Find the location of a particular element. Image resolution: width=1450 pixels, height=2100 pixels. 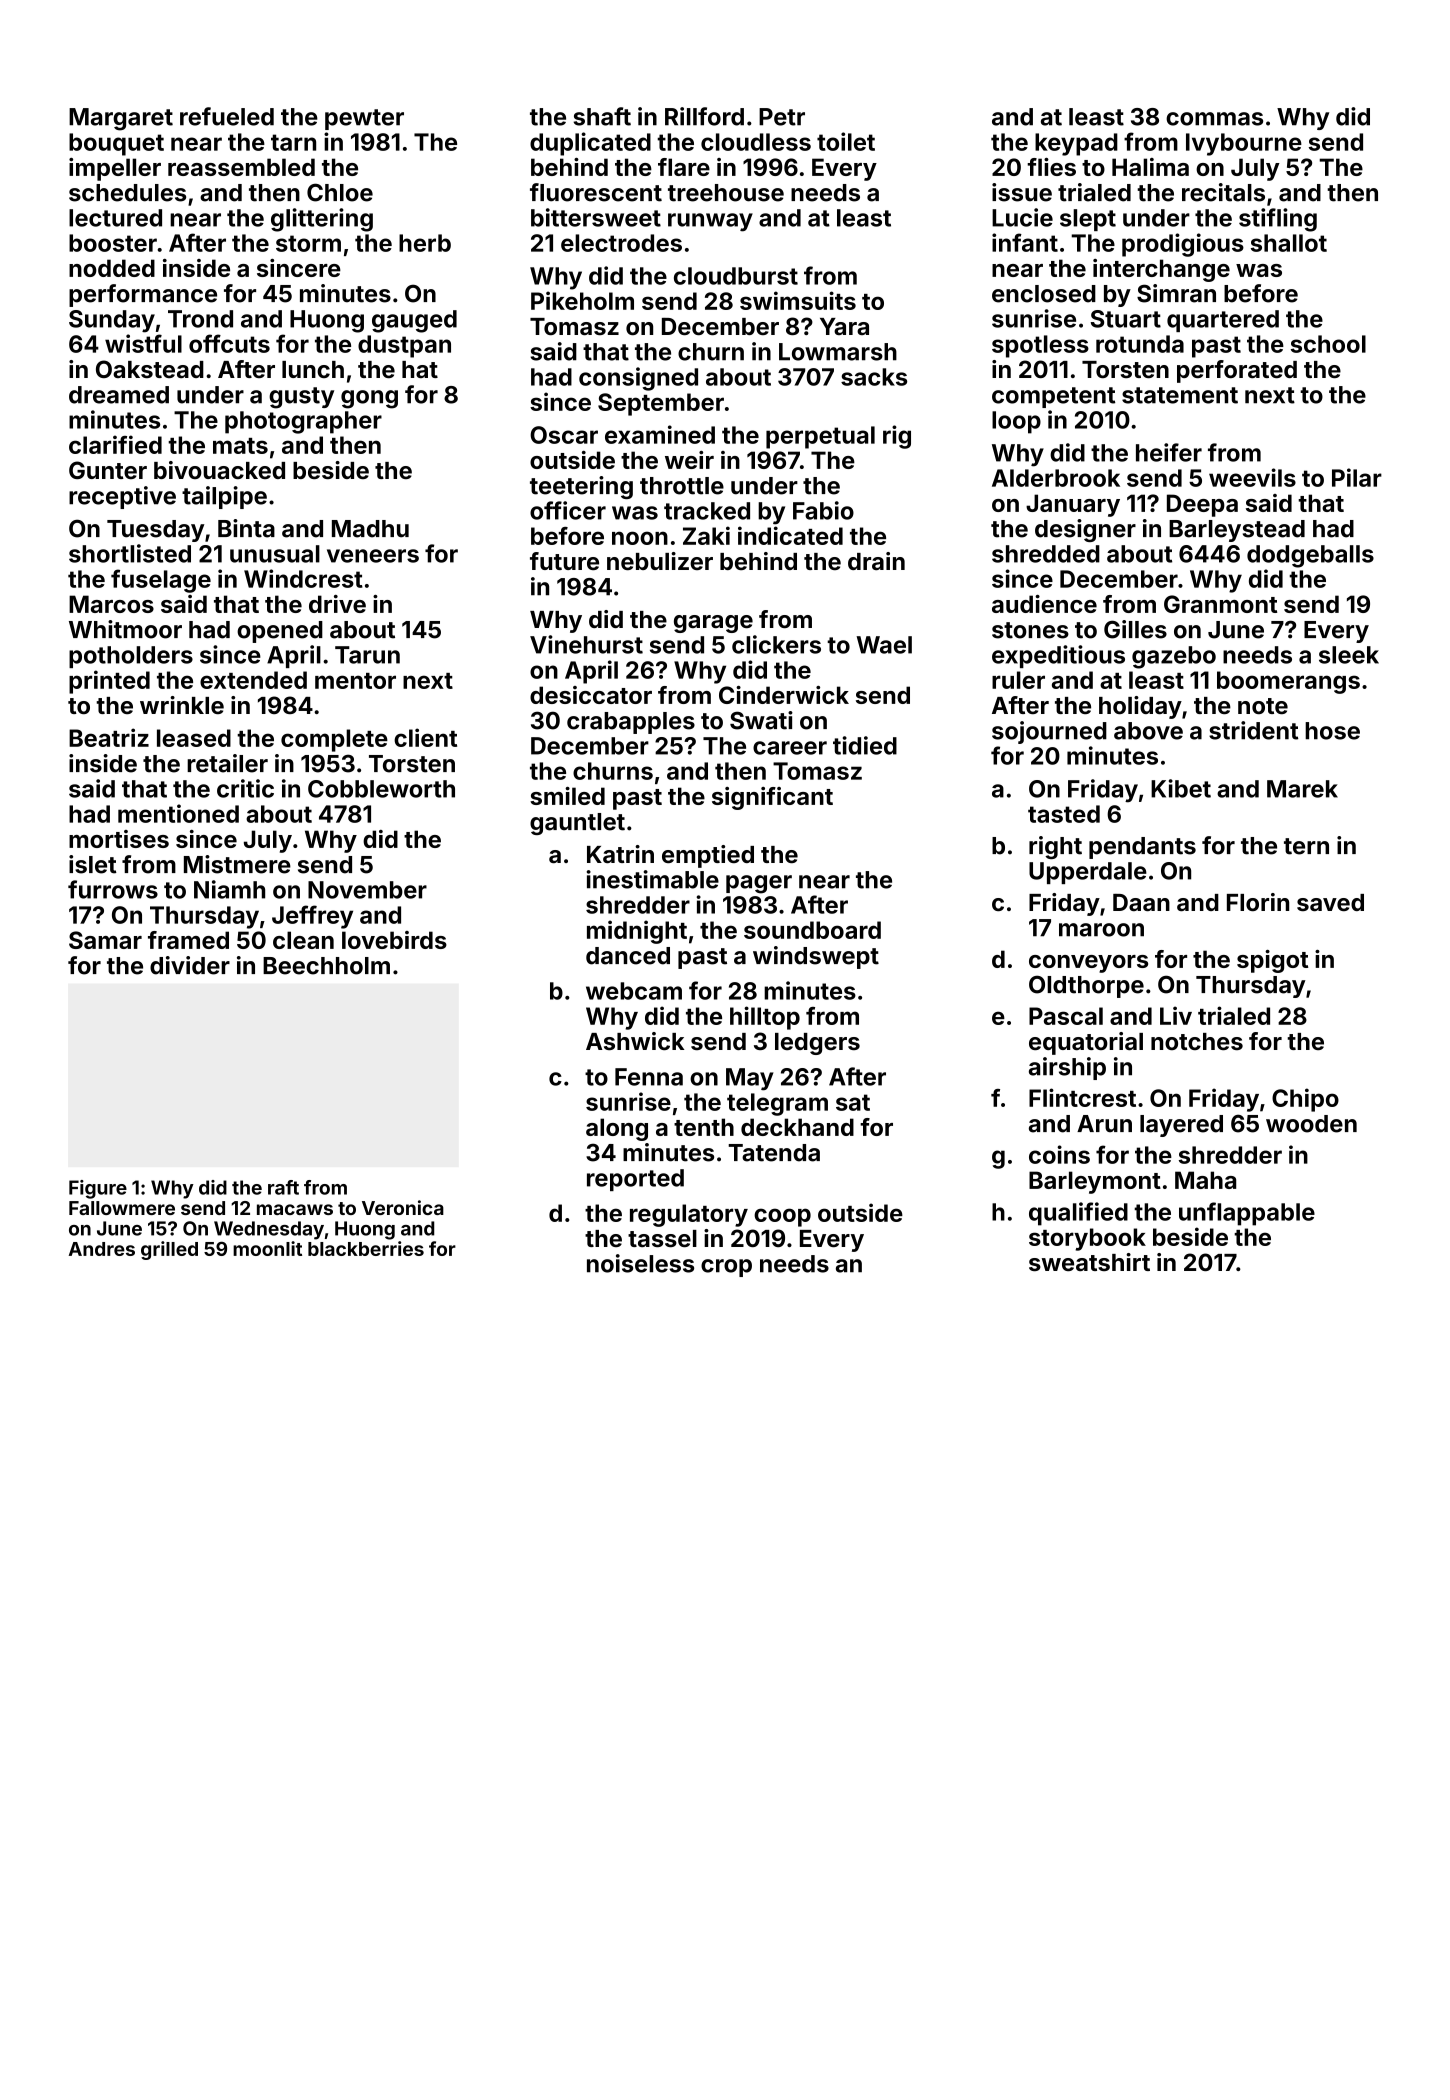

Figure is located at coordinates (98, 1189).
